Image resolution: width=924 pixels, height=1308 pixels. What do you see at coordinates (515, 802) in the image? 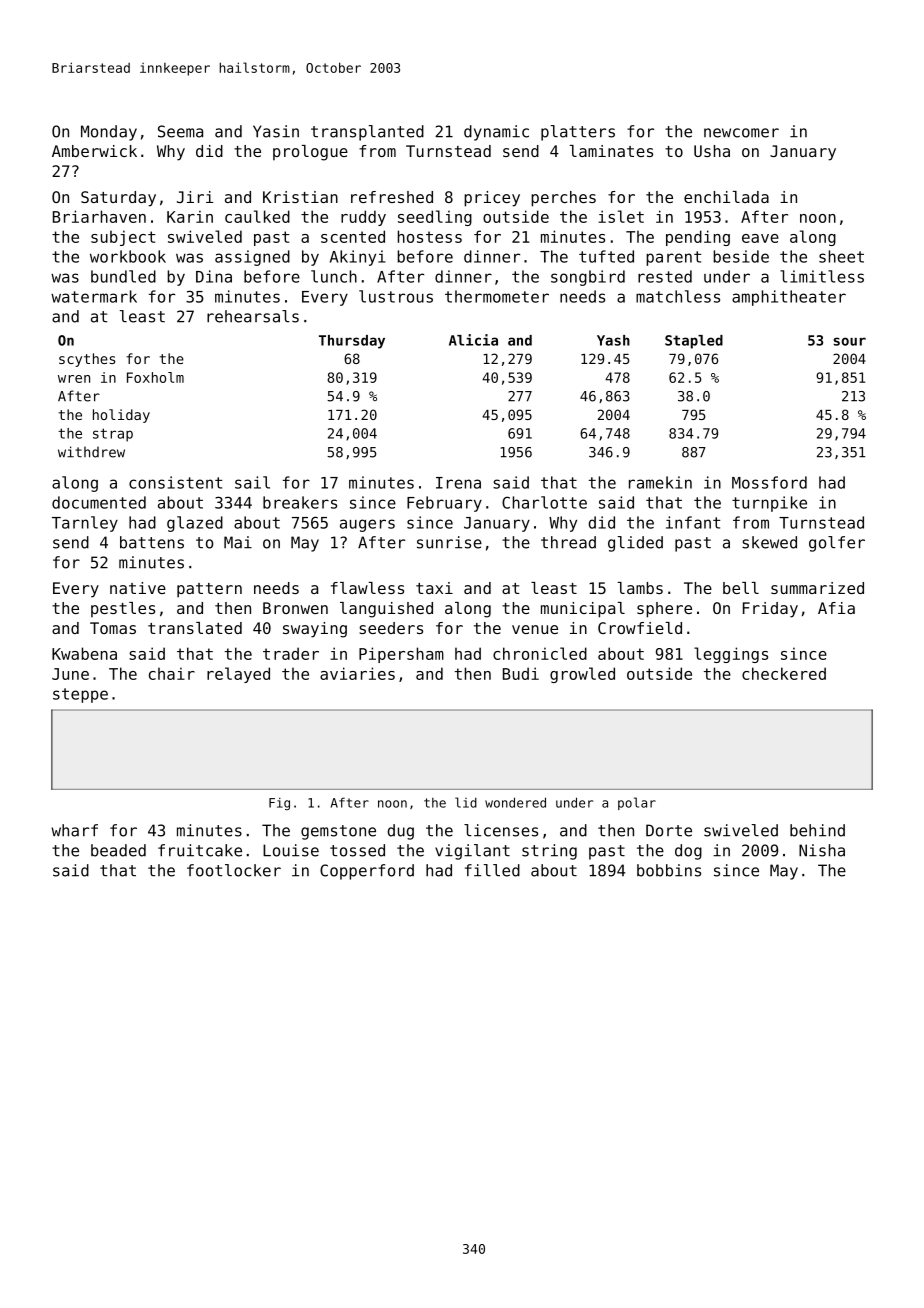
I see `wondered` at bounding box center [515, 802].
